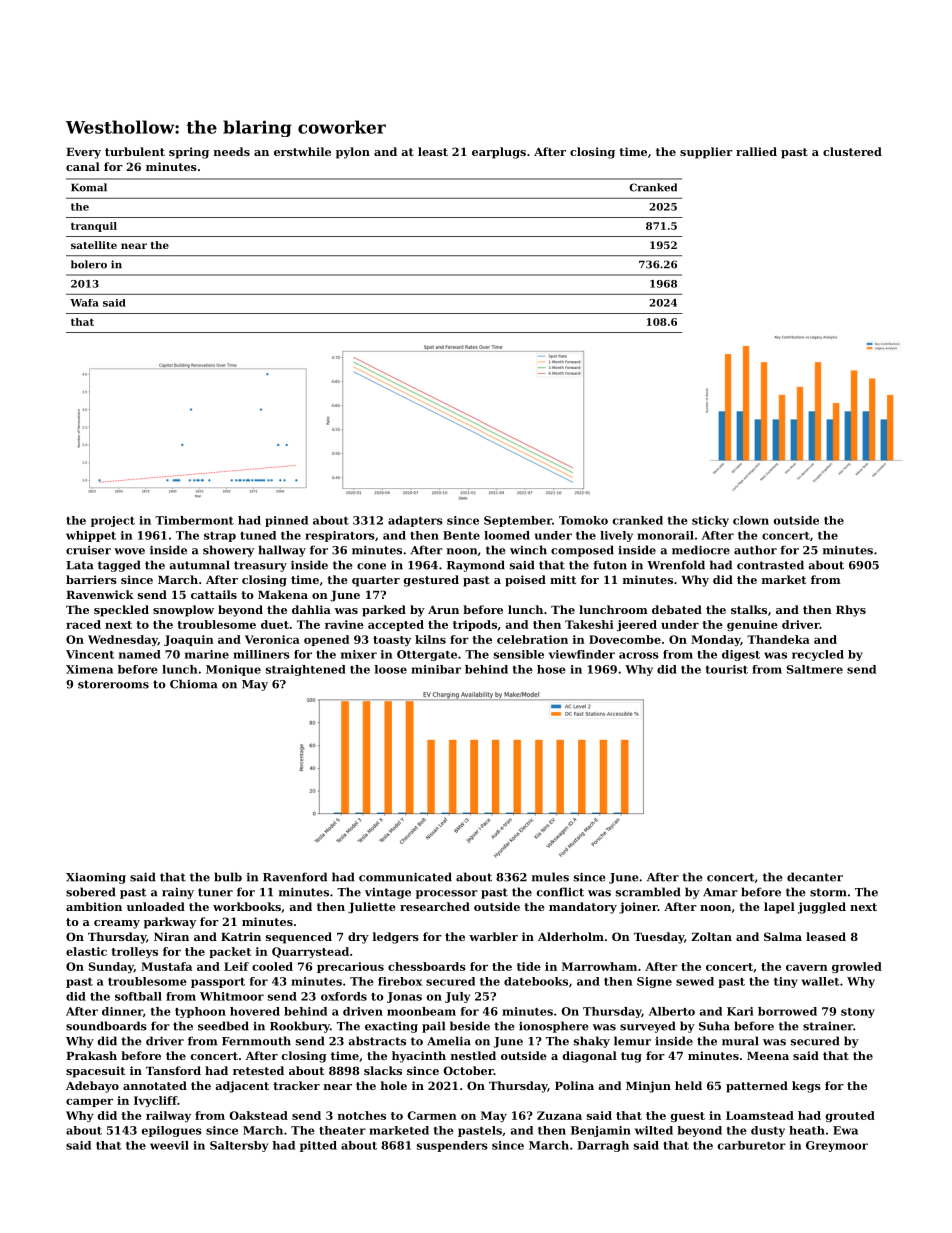 This page has height=1233, width=952. What do you see at coordinates (452, 1146) in the page?
I see `suspenders` at bounding box center [452, 1146].
